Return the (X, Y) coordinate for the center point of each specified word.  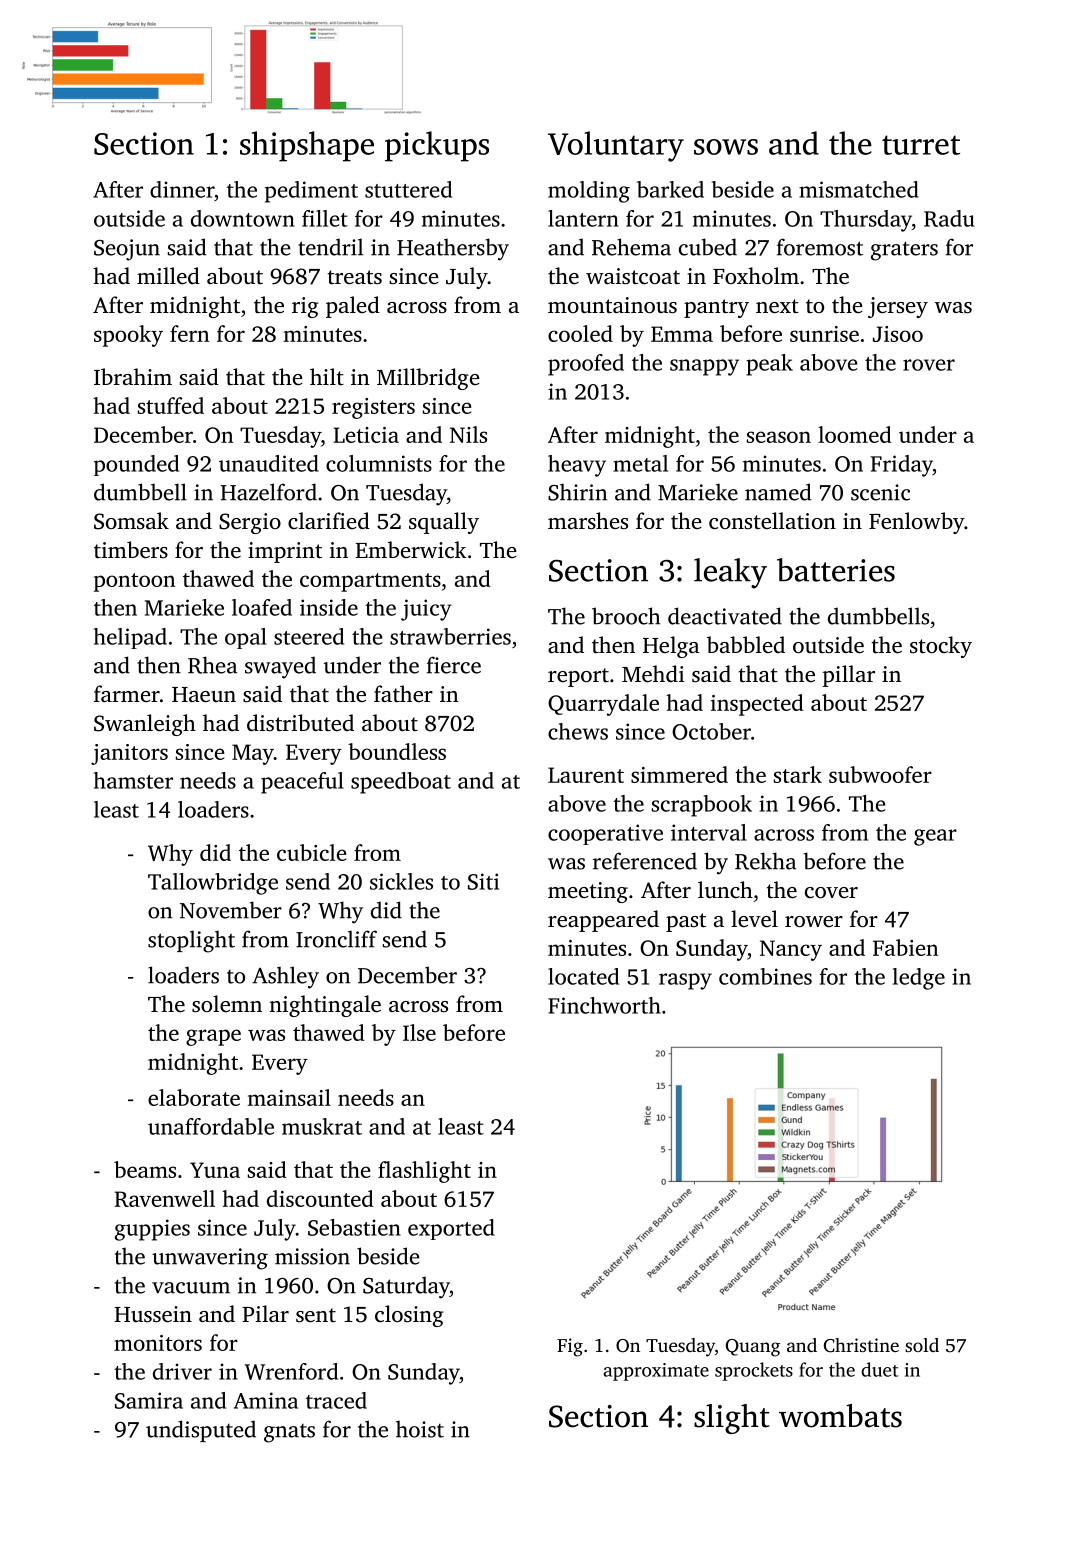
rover (929, 365)
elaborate (194, 1097)
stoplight (191, 941)
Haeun (204, 695)
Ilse (419, 1032)
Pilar (265, 1313)
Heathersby (453, 249)
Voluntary (616, 146)
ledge (919, 979)
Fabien (905, 947)
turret (921, 145)
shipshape (307, 146)
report (578, 677)
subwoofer (880, 774)
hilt (327, 376)
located (583, 976)
